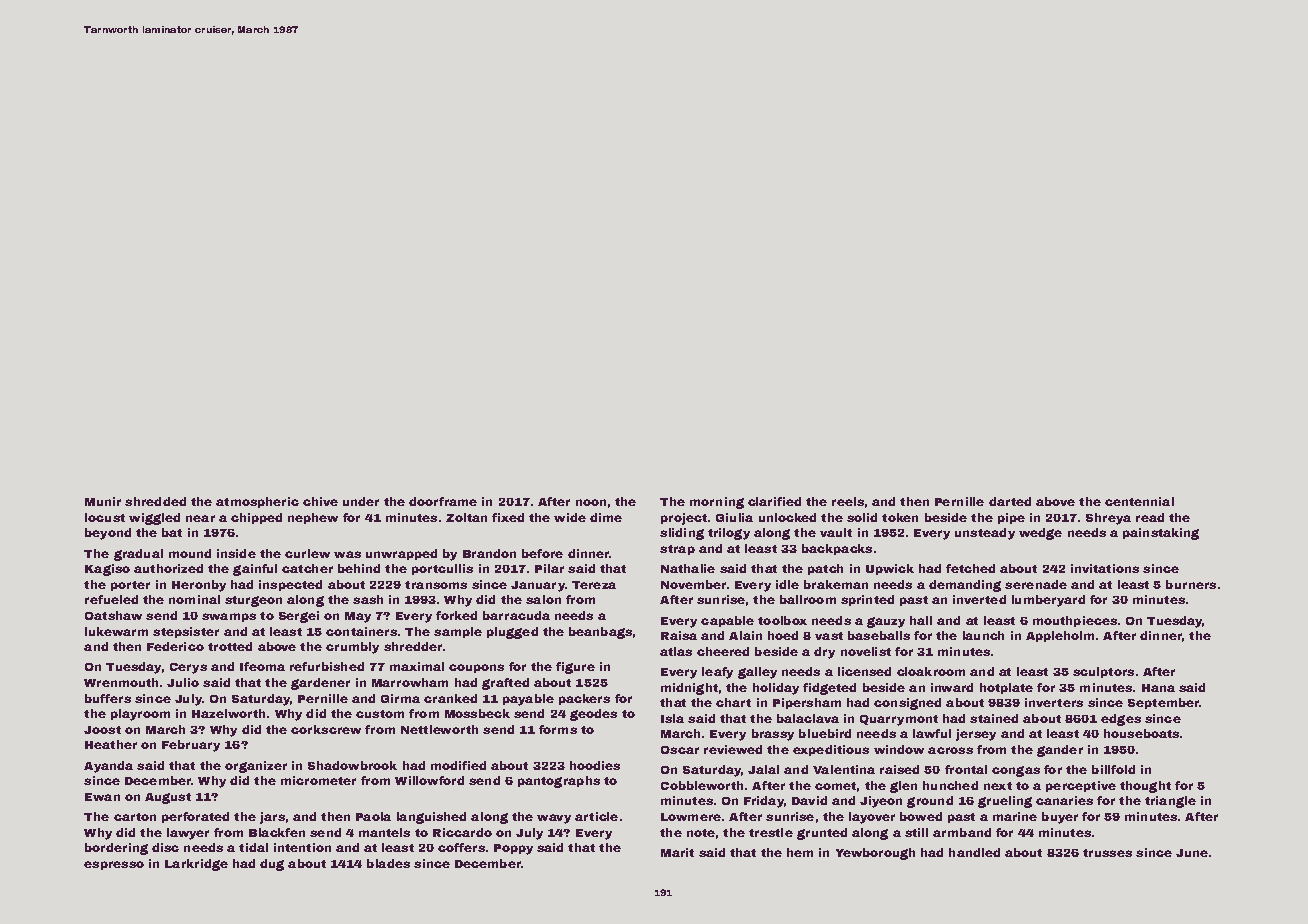  I want to click on carton, so click(135, 817).
